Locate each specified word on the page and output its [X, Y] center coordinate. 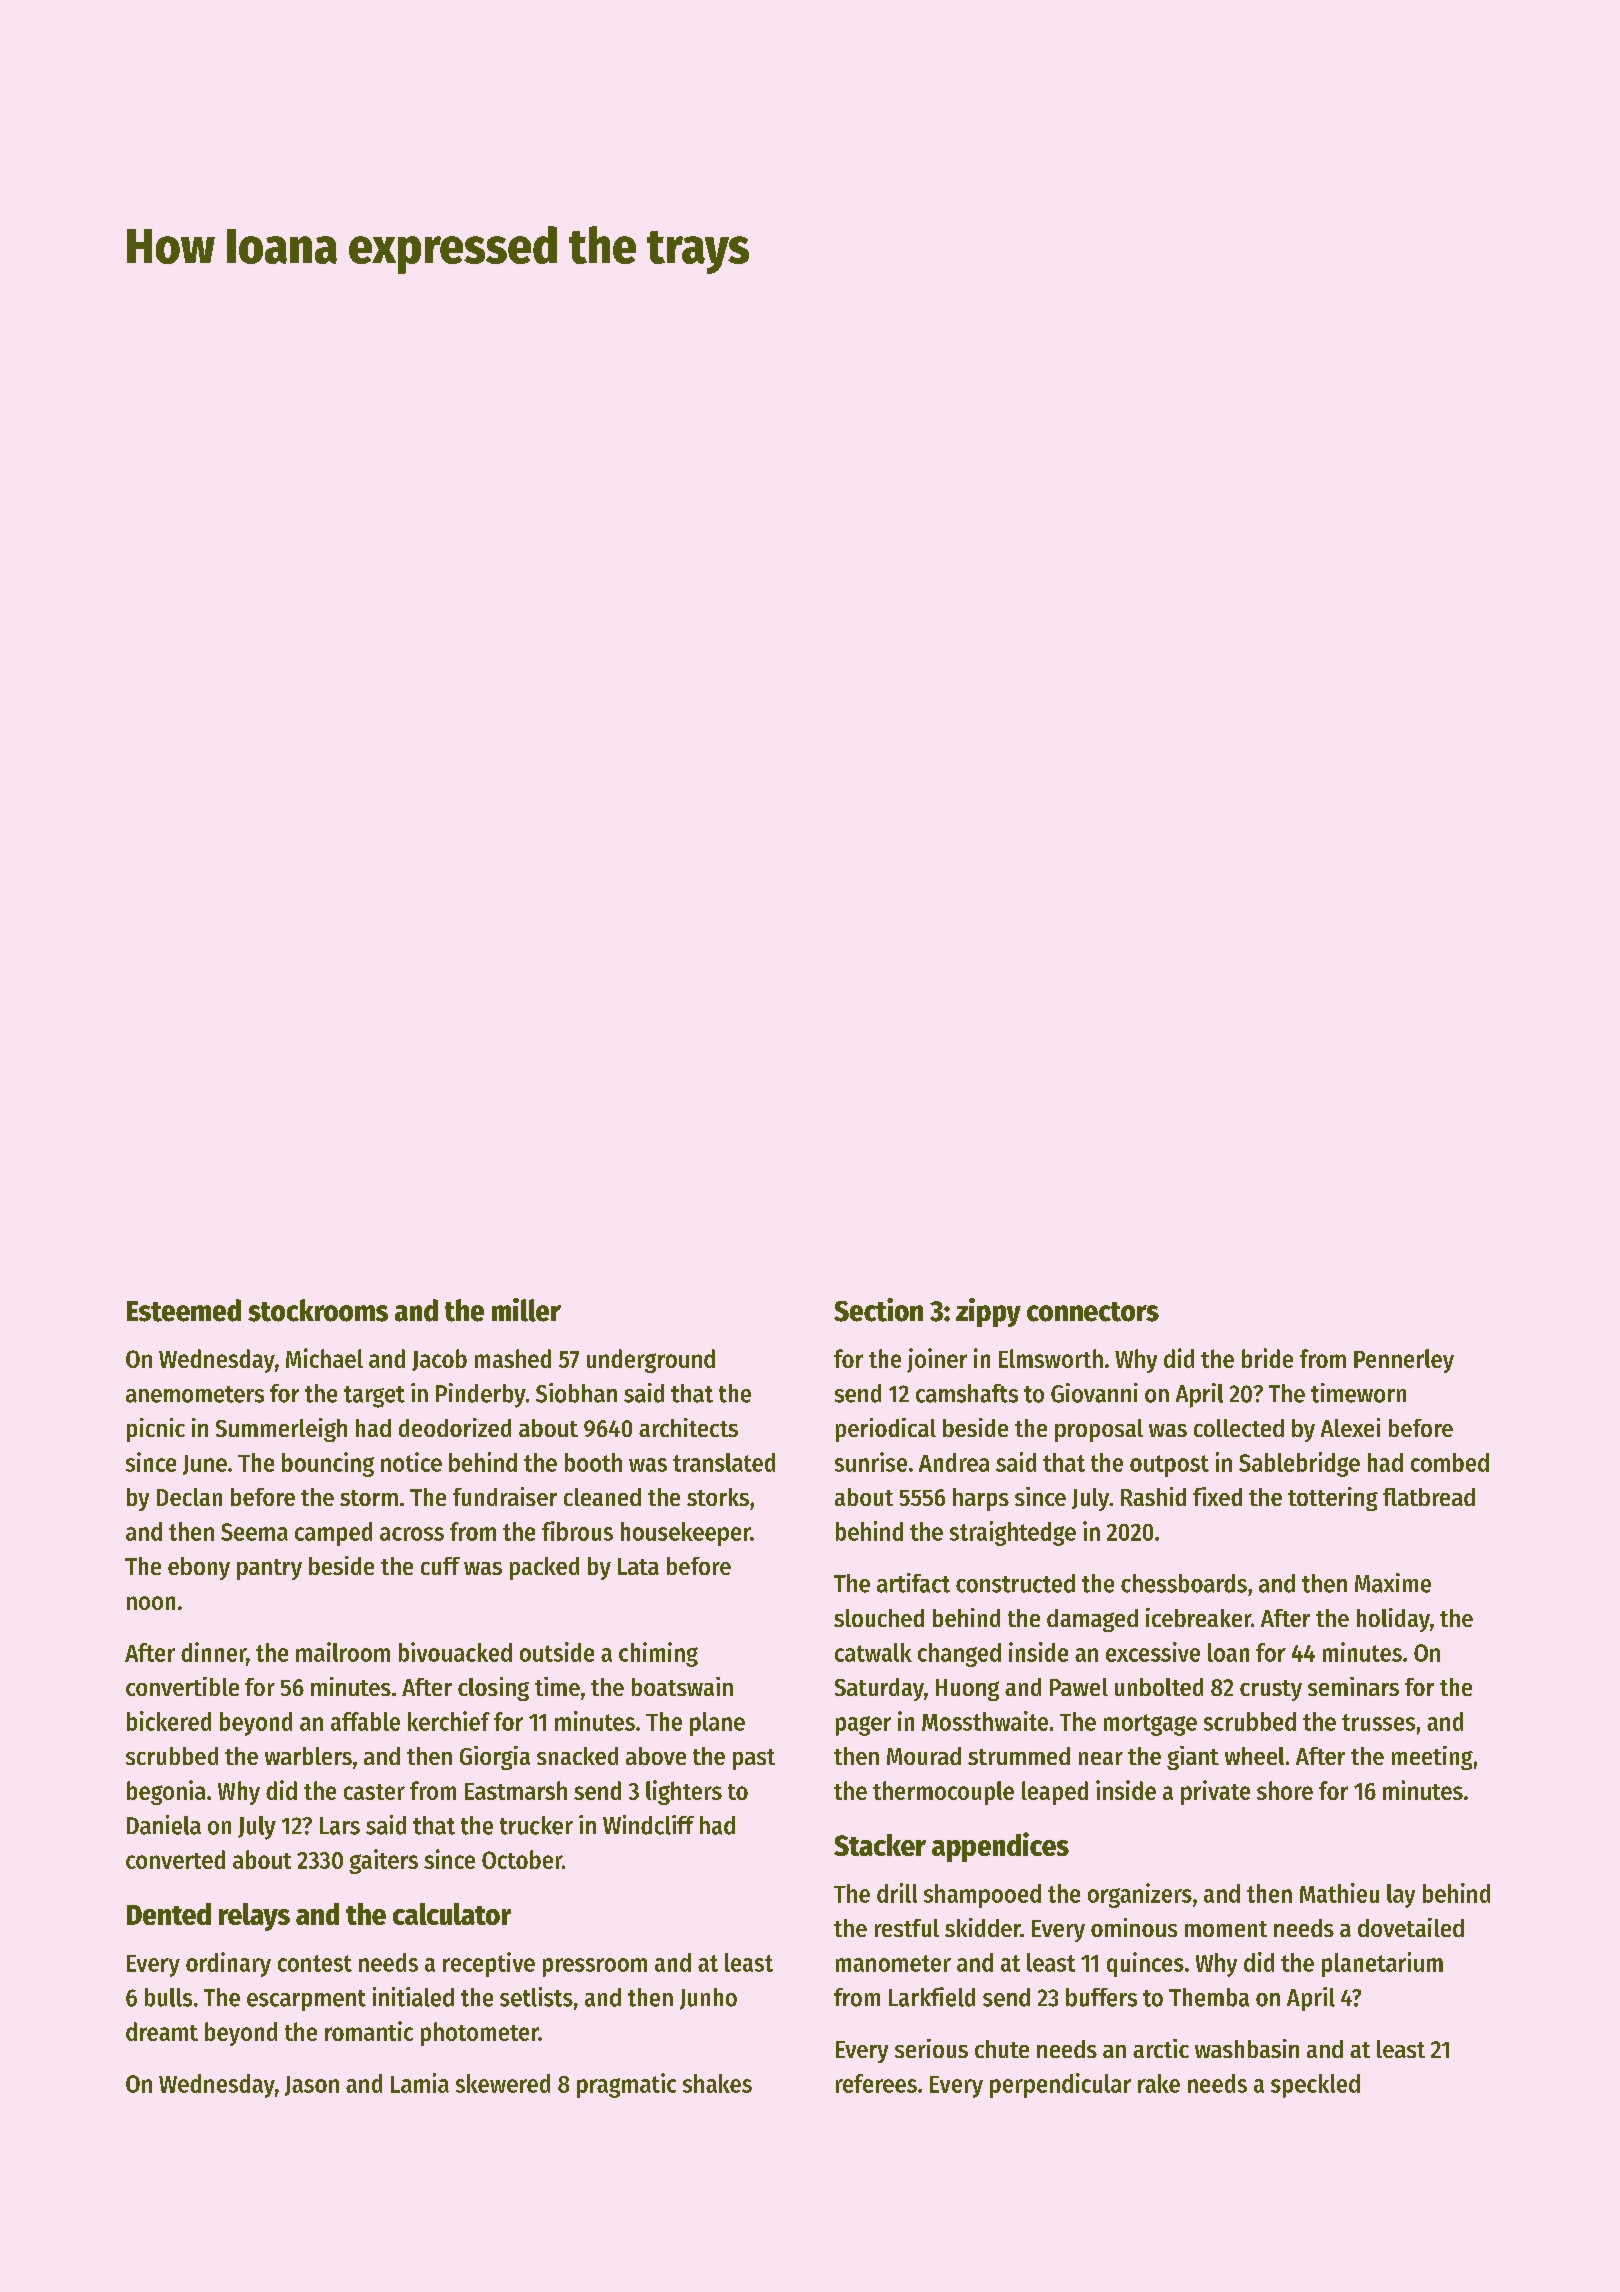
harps [981, 1499]
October [522, 1859]
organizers [1140, 1895]
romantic [369, 2031]
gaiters [383, 1861]
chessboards [1184, 1583]
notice [411, 1462]
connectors [1093, 1312]
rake [1159, 2083]
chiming [658, 1654]
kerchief [449, 1721]
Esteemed [184, 1310]
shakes [717, 2083]
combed [1450, 1462]
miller [526, 1310]
